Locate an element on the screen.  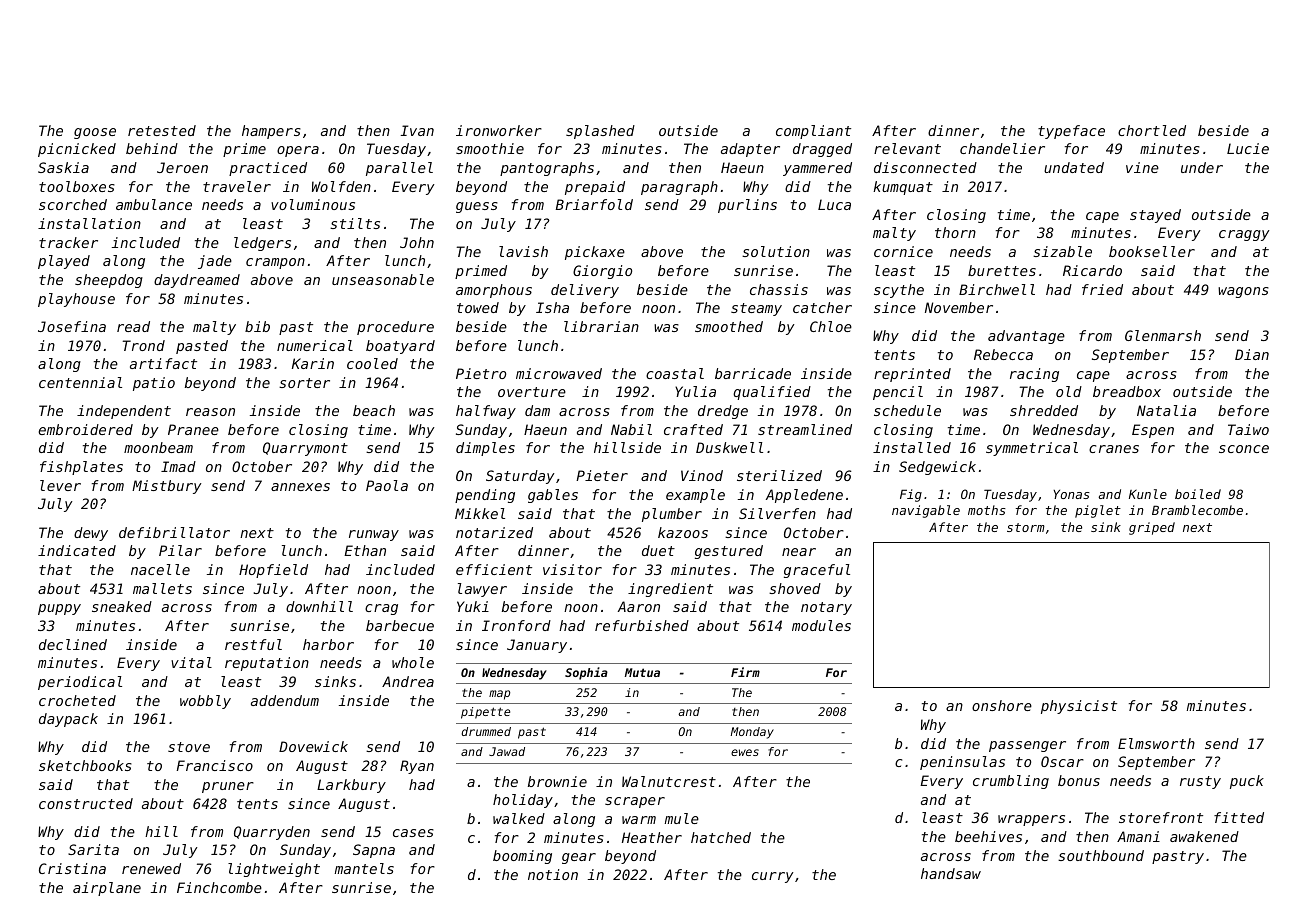
griped is located at coordinates (1152, 528).
